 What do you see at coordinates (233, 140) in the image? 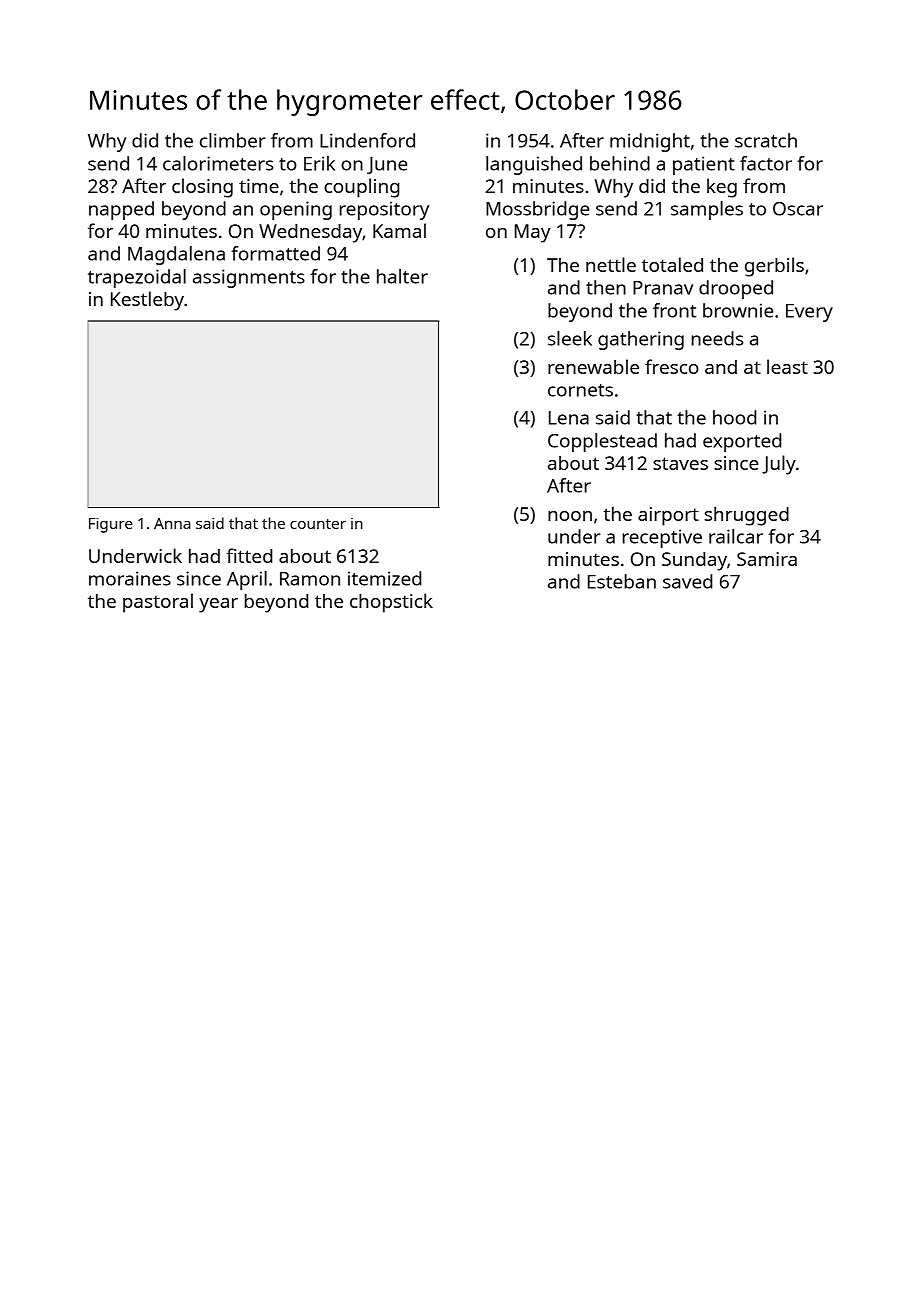
I see `climber` at bounding box center [233, 140].
